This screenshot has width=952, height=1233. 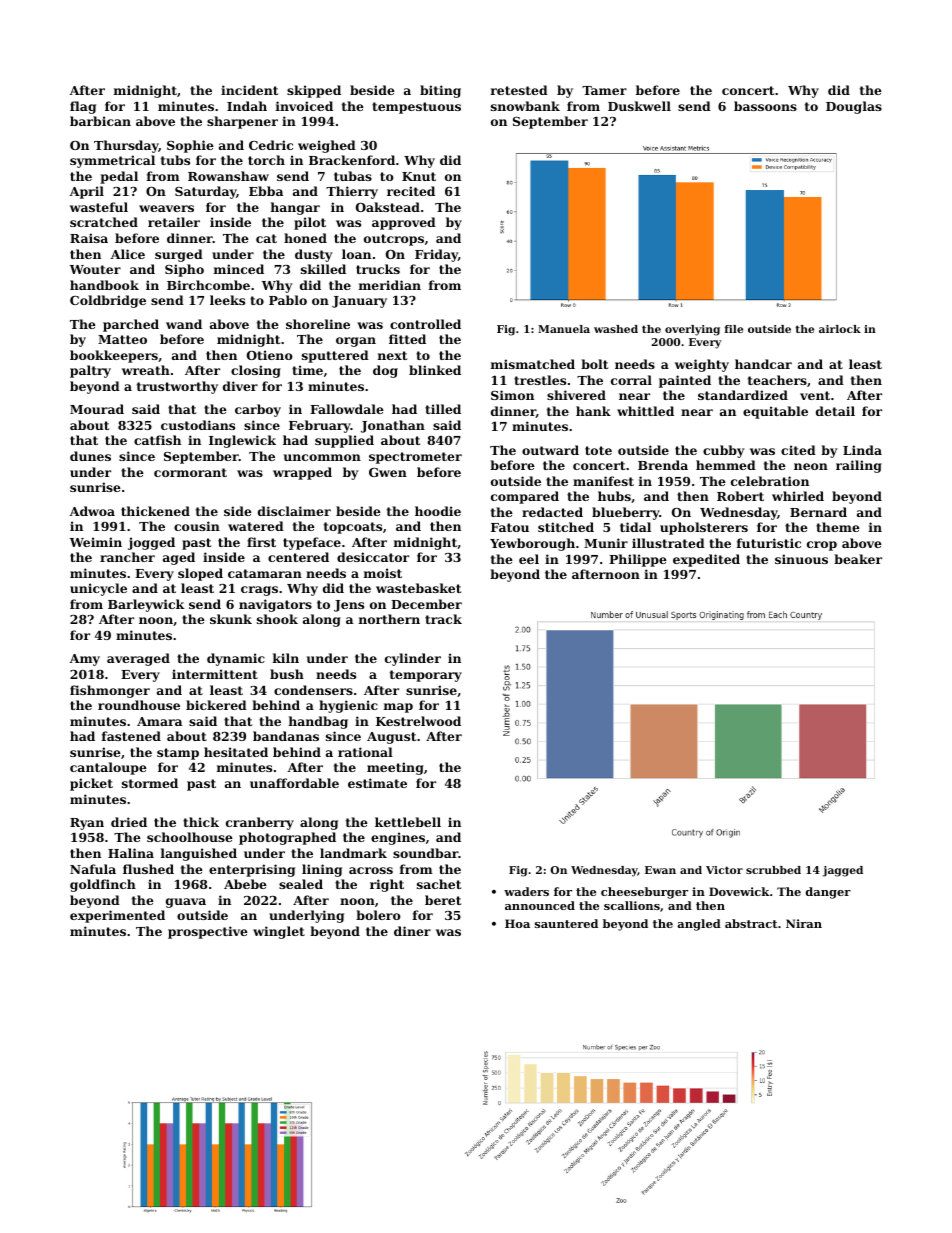 I want to click on detail, so click(x=835, y=411).
